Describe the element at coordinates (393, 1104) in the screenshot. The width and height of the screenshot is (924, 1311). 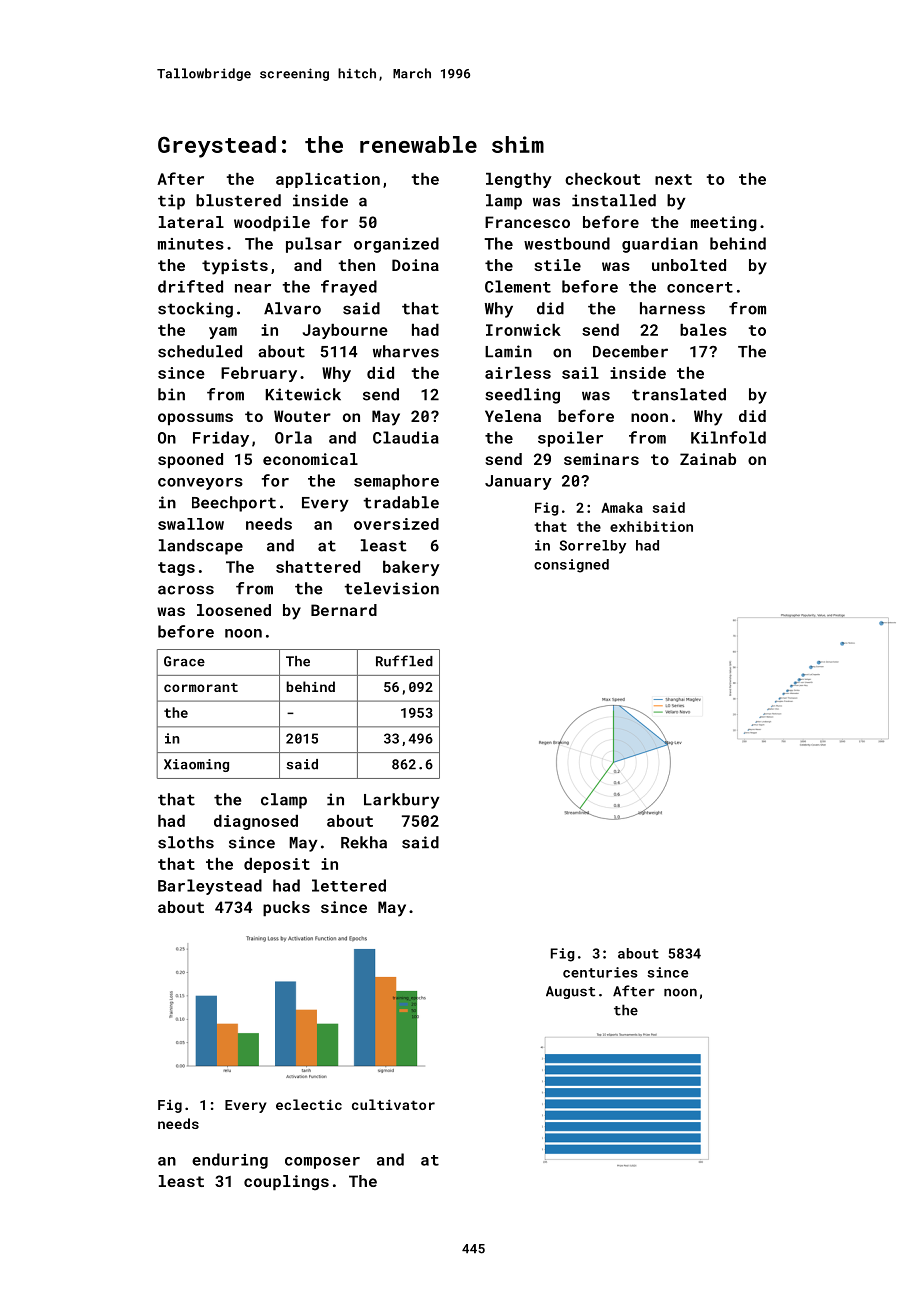
I see `cultivator` at that location.
